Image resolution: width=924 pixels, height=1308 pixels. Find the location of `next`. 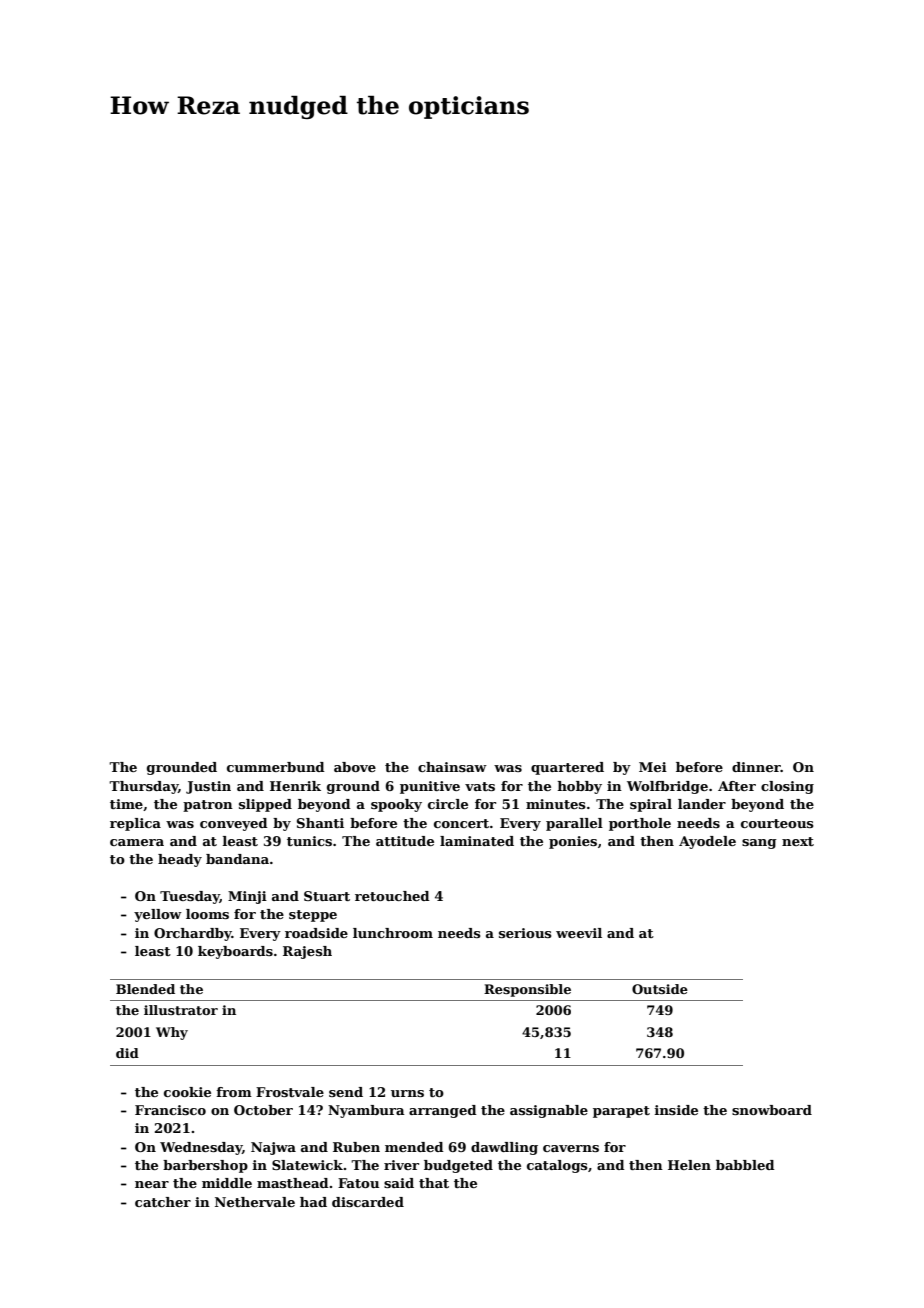

next is located at coordinates (798, 841).
